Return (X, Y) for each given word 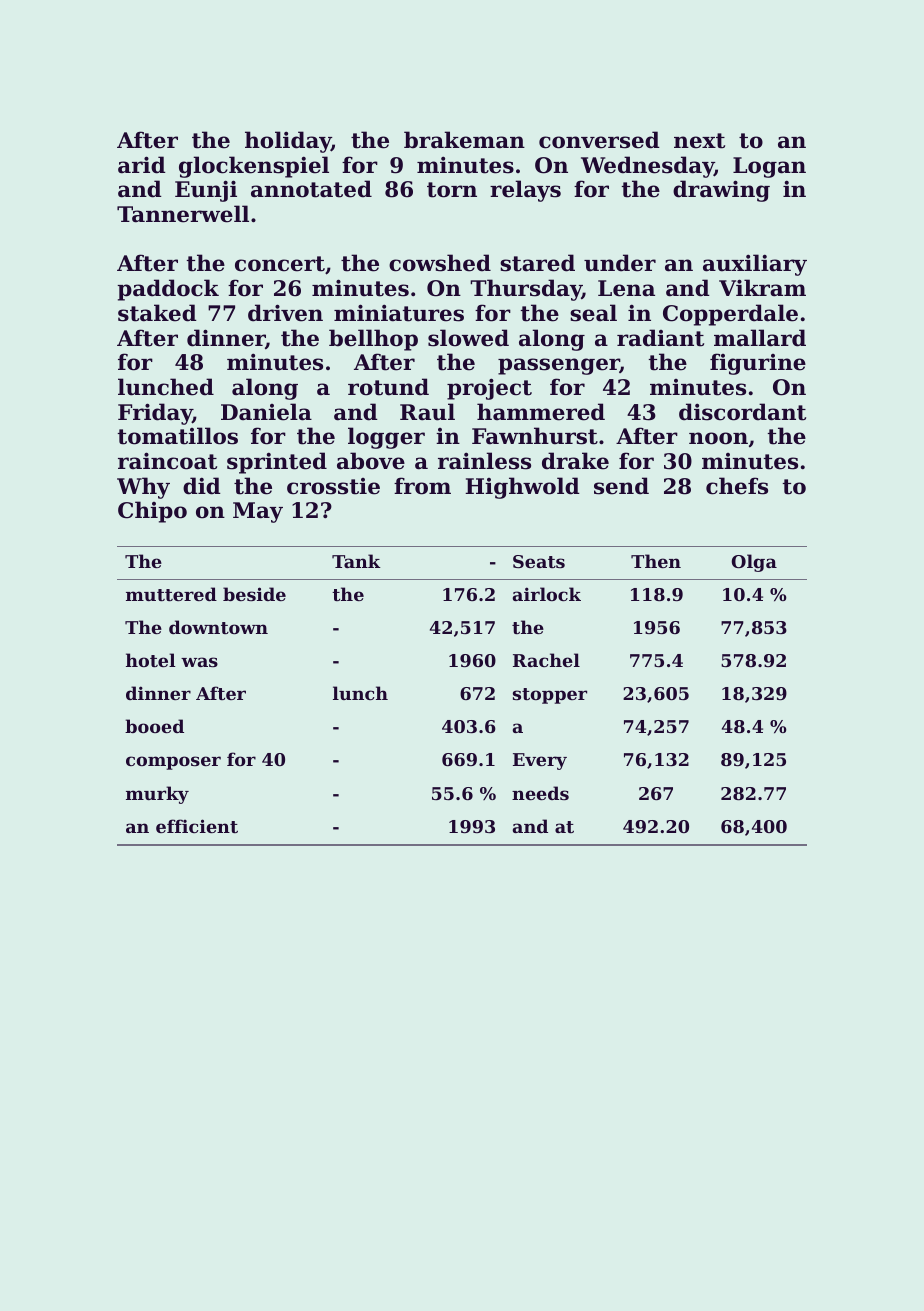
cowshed (440, 263)
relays (525, 191)
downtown (218, 627)
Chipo (152, 512)
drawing (721, 191)
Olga (754, 563)
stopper (550, 696)
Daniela (266, 412)
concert (280, 264)
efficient (197, 826)
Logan (769, 167)
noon (718, 438)
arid (142, 165)
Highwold (522, 488)
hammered (541, 412)
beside (254, 594)
